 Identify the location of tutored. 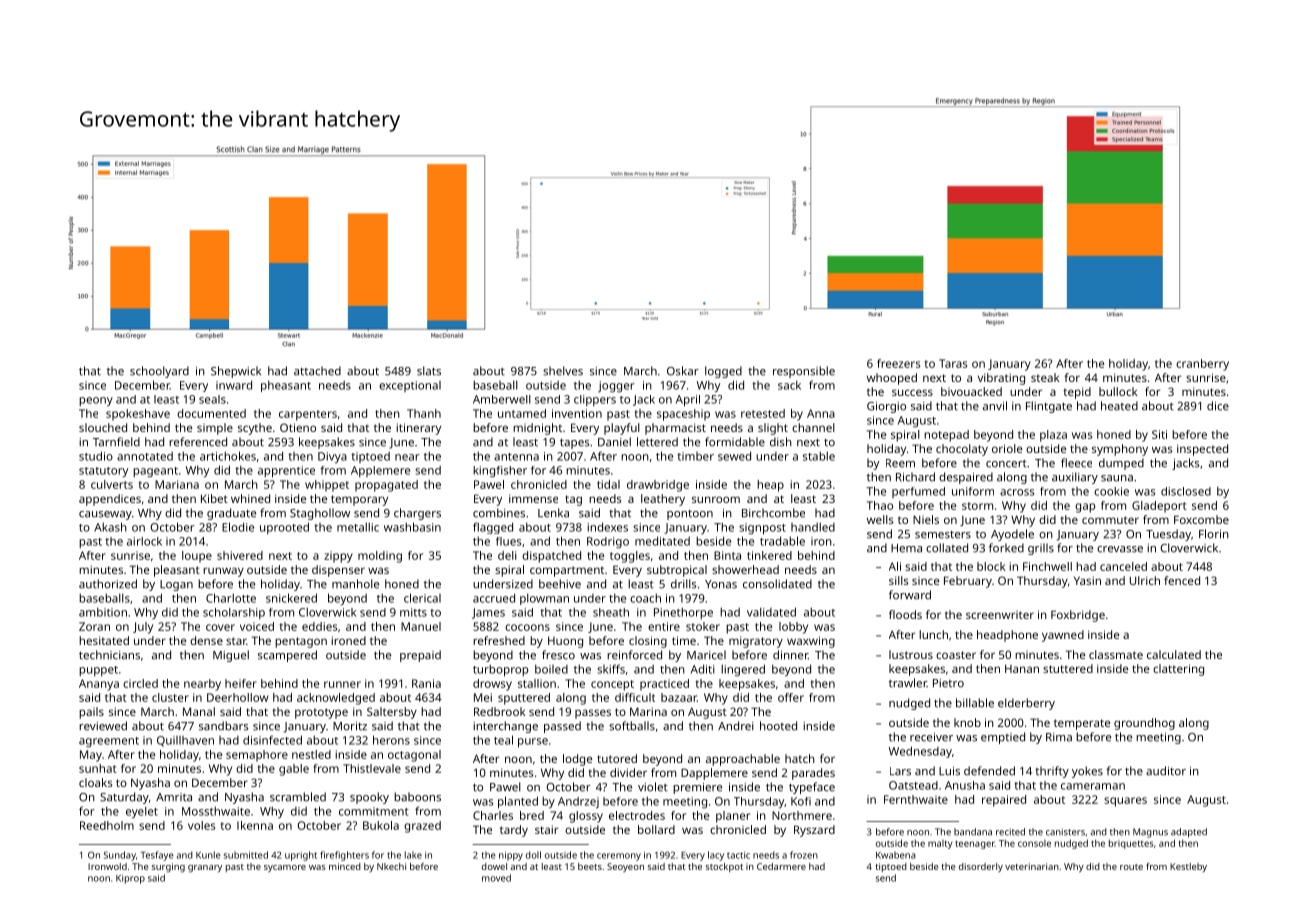
(617, 758).
